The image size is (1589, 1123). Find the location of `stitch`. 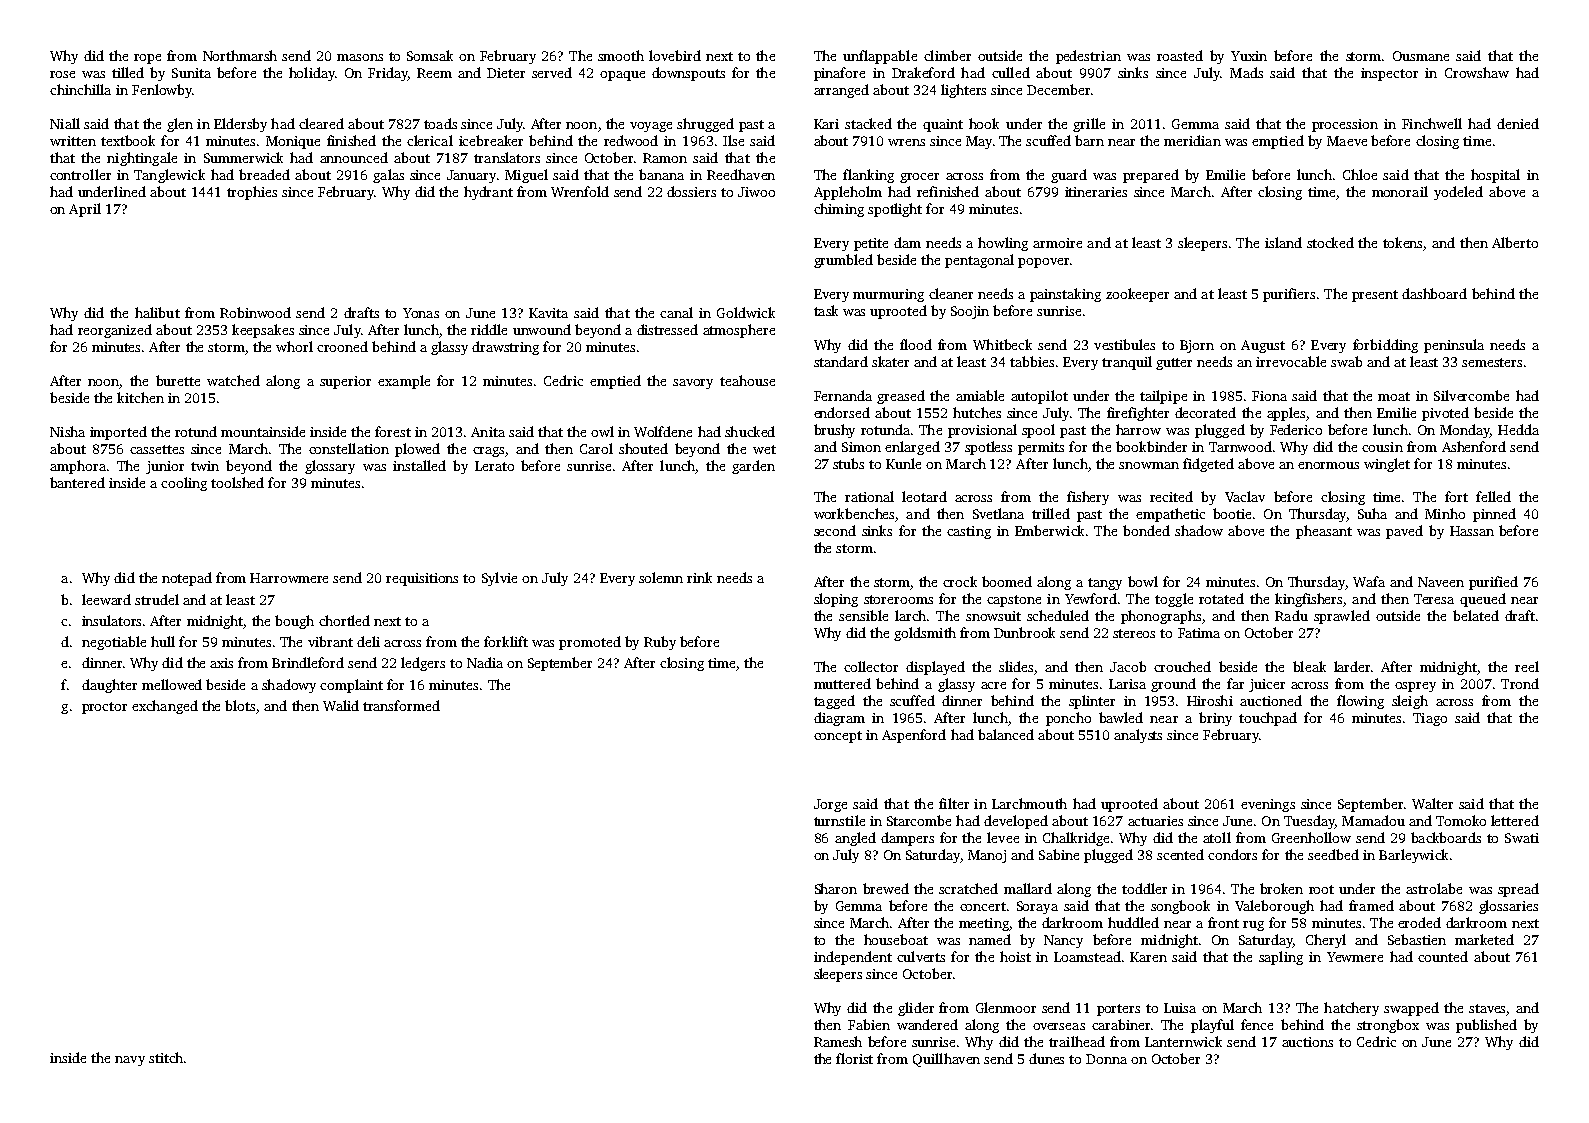

stitch is located at coordinates (166, 1057).
